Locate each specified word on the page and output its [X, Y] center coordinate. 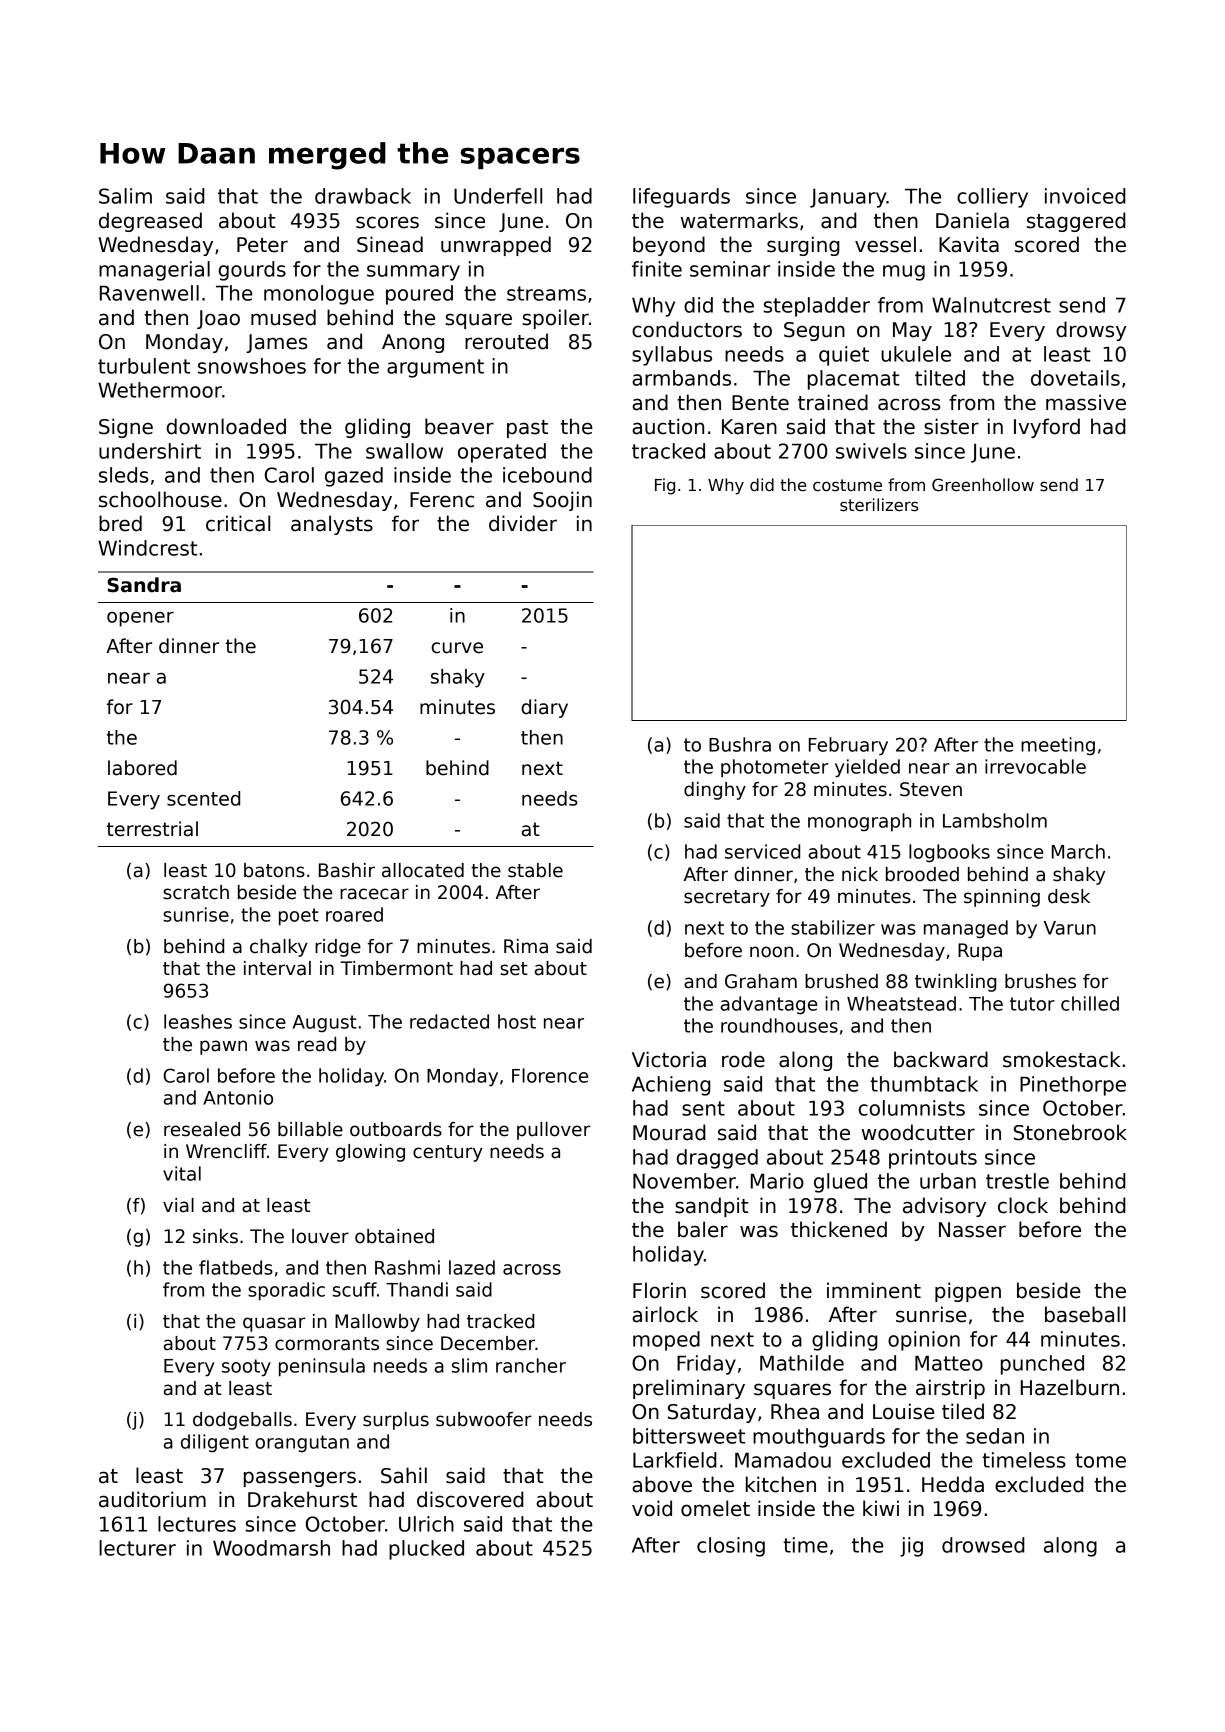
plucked [426, 1550]
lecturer [137, 1548]
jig [911, 1547]
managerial [154, 271]
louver [320, 1236]
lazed [472, 1267]
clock [1023, 1205]
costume [847, 485]
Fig [665, 486]
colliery [992, 198]
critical [238, 523]
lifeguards [681, 198]
